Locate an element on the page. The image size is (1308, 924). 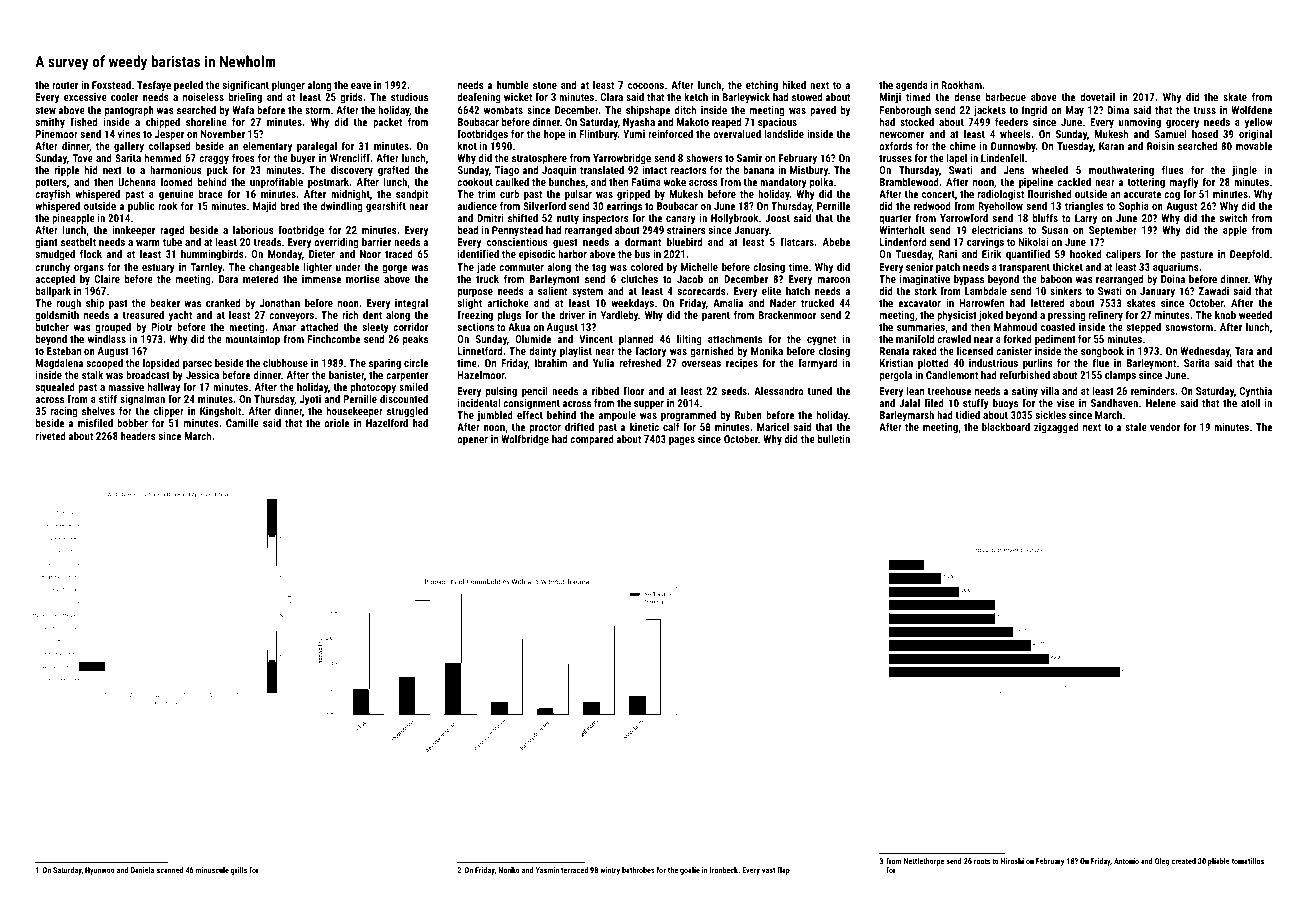
zigzagged is located at coordinates (1056, 428).
